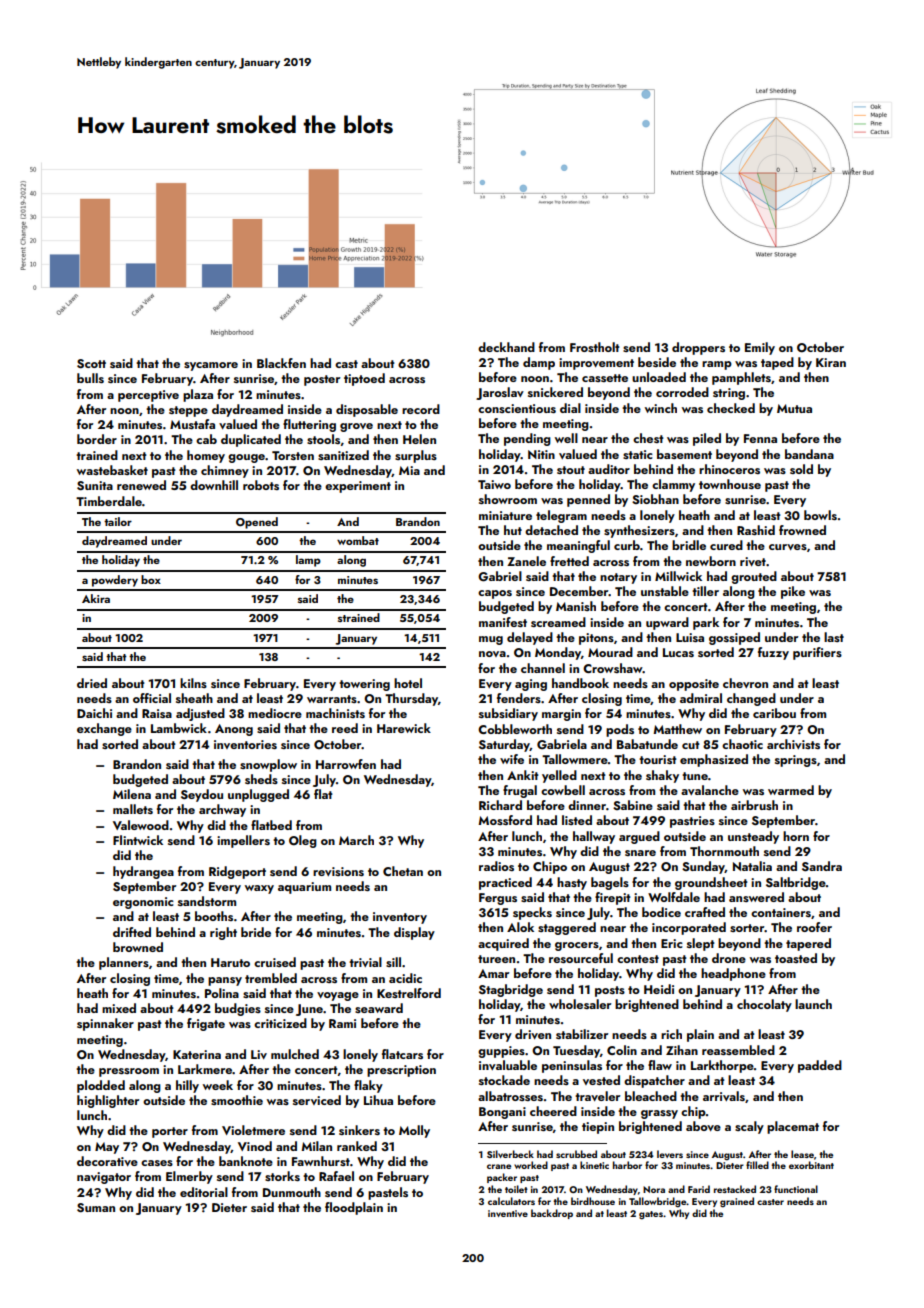  Describe the element at coordinates (292, 1192) in the page. I see `Dunmouth` at that location.
